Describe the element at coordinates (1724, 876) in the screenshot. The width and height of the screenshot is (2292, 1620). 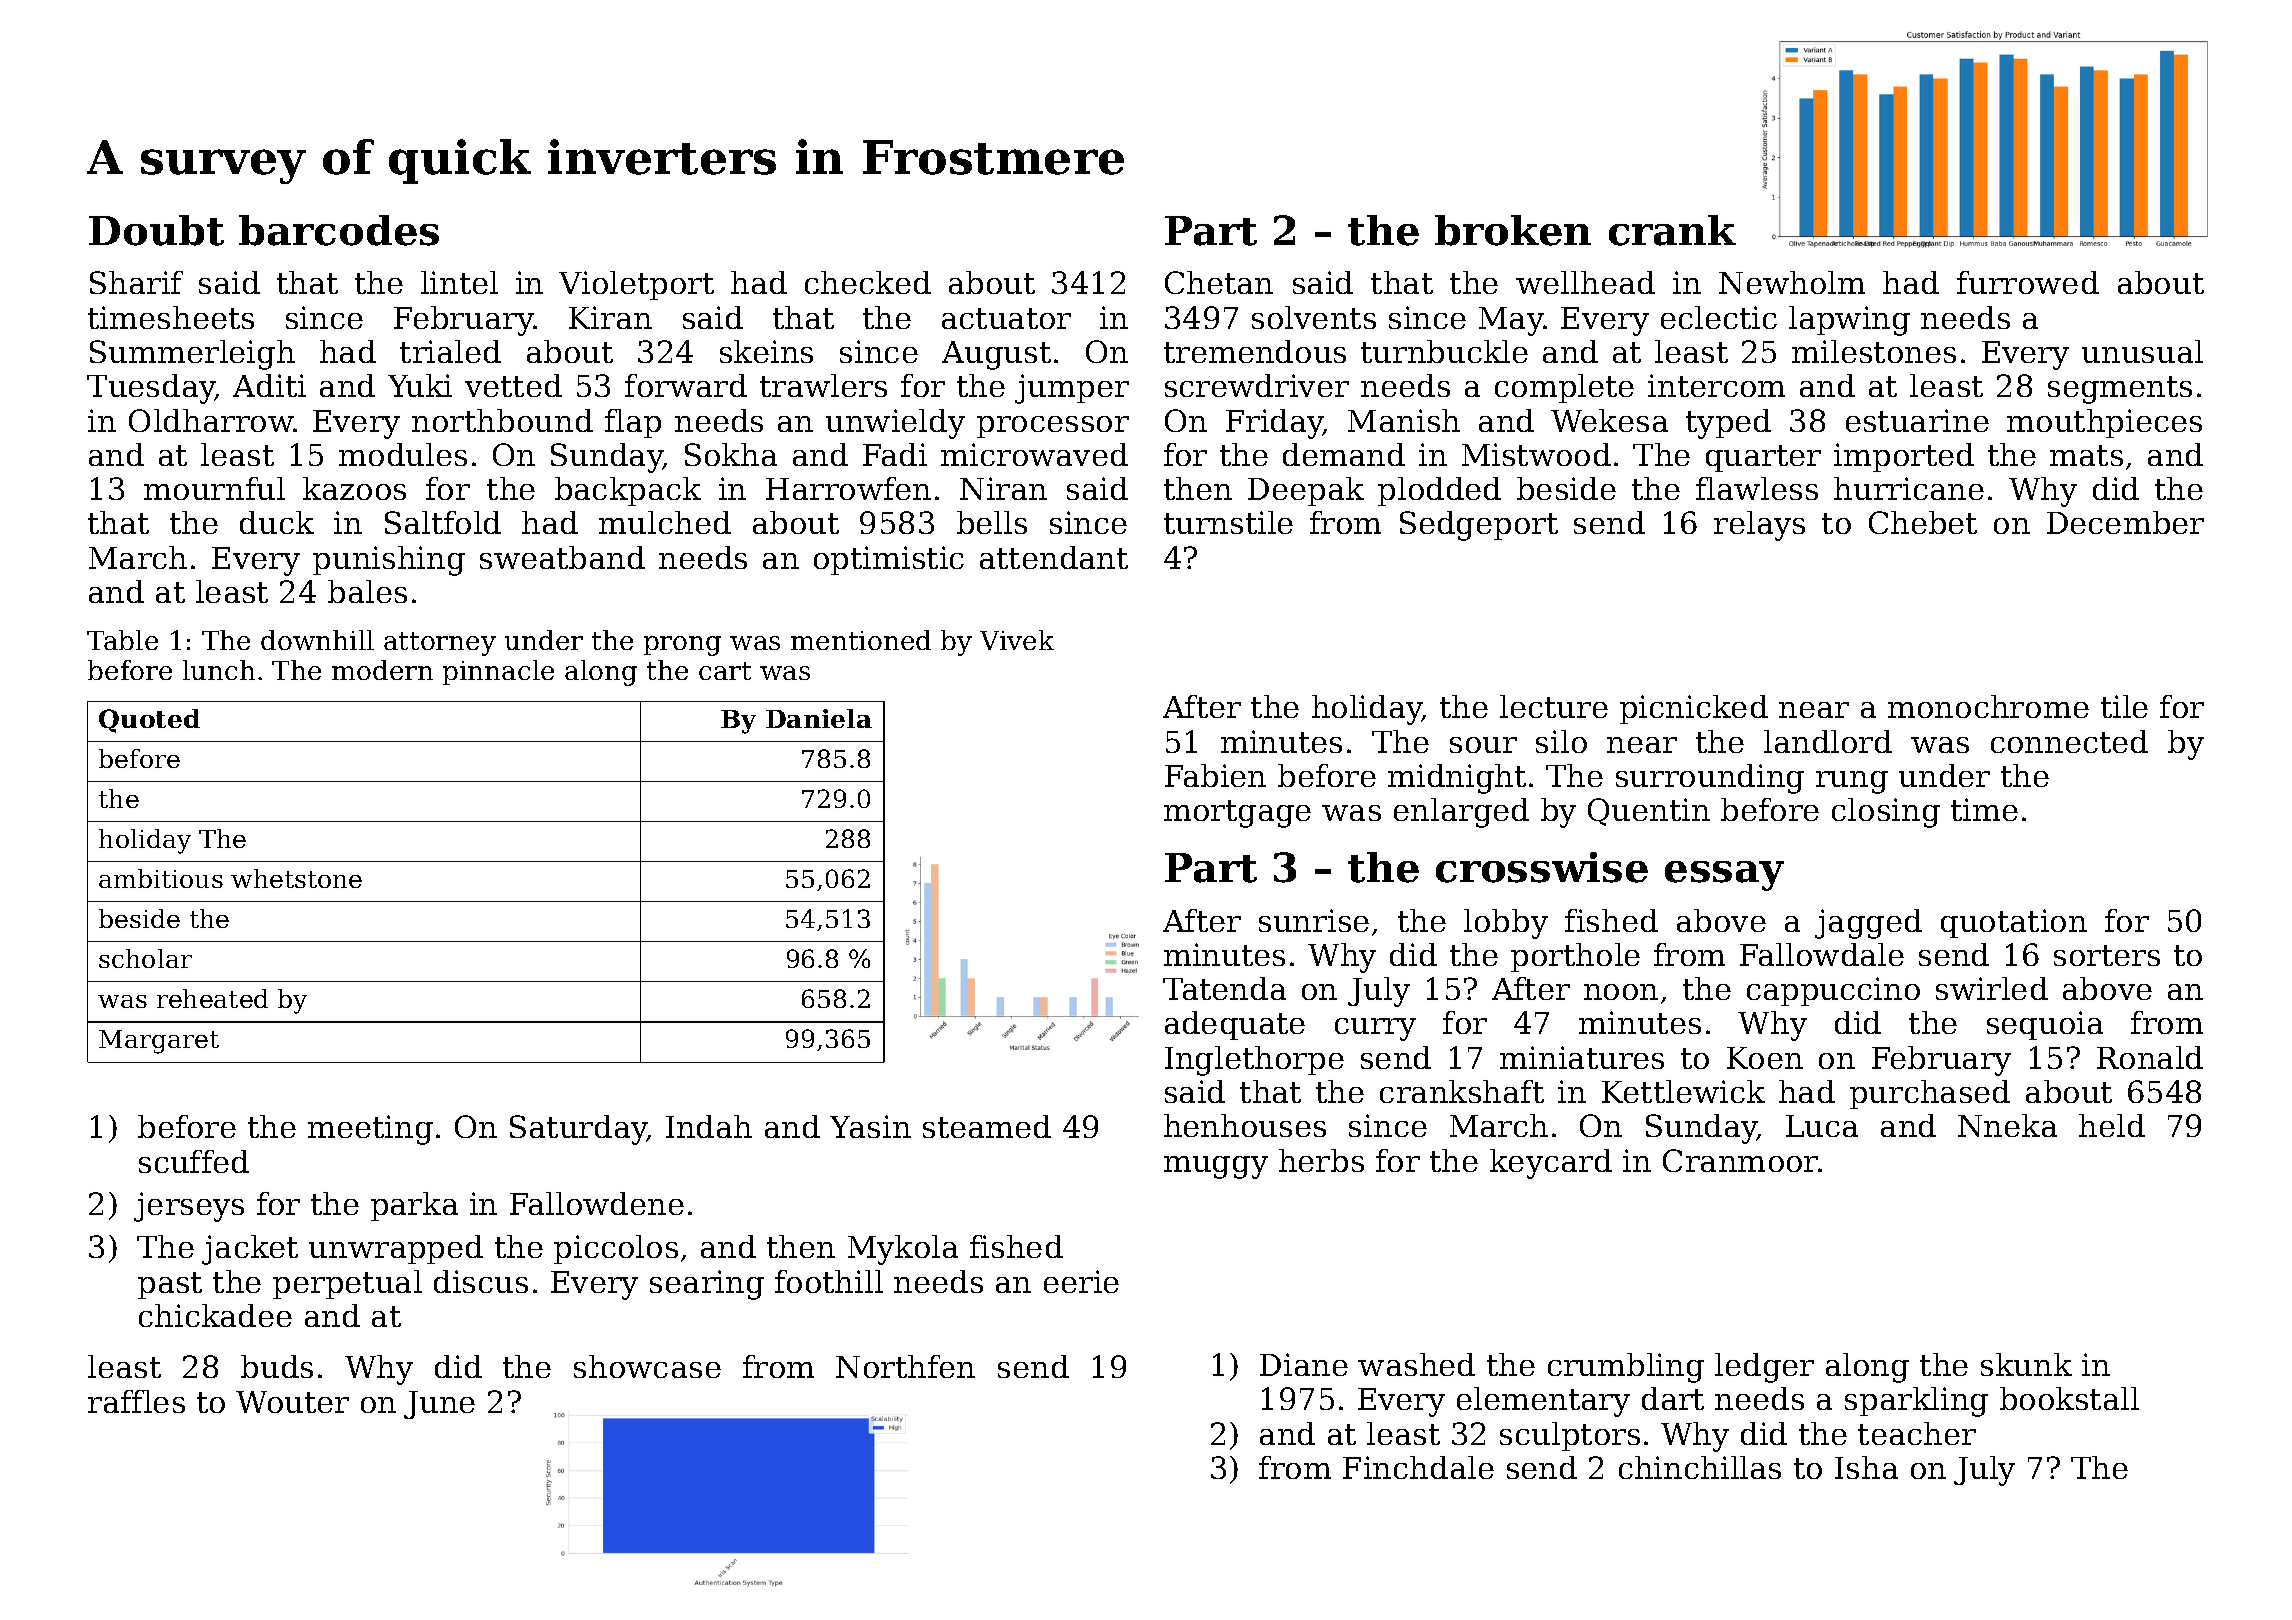
I see `essay` at that location.
